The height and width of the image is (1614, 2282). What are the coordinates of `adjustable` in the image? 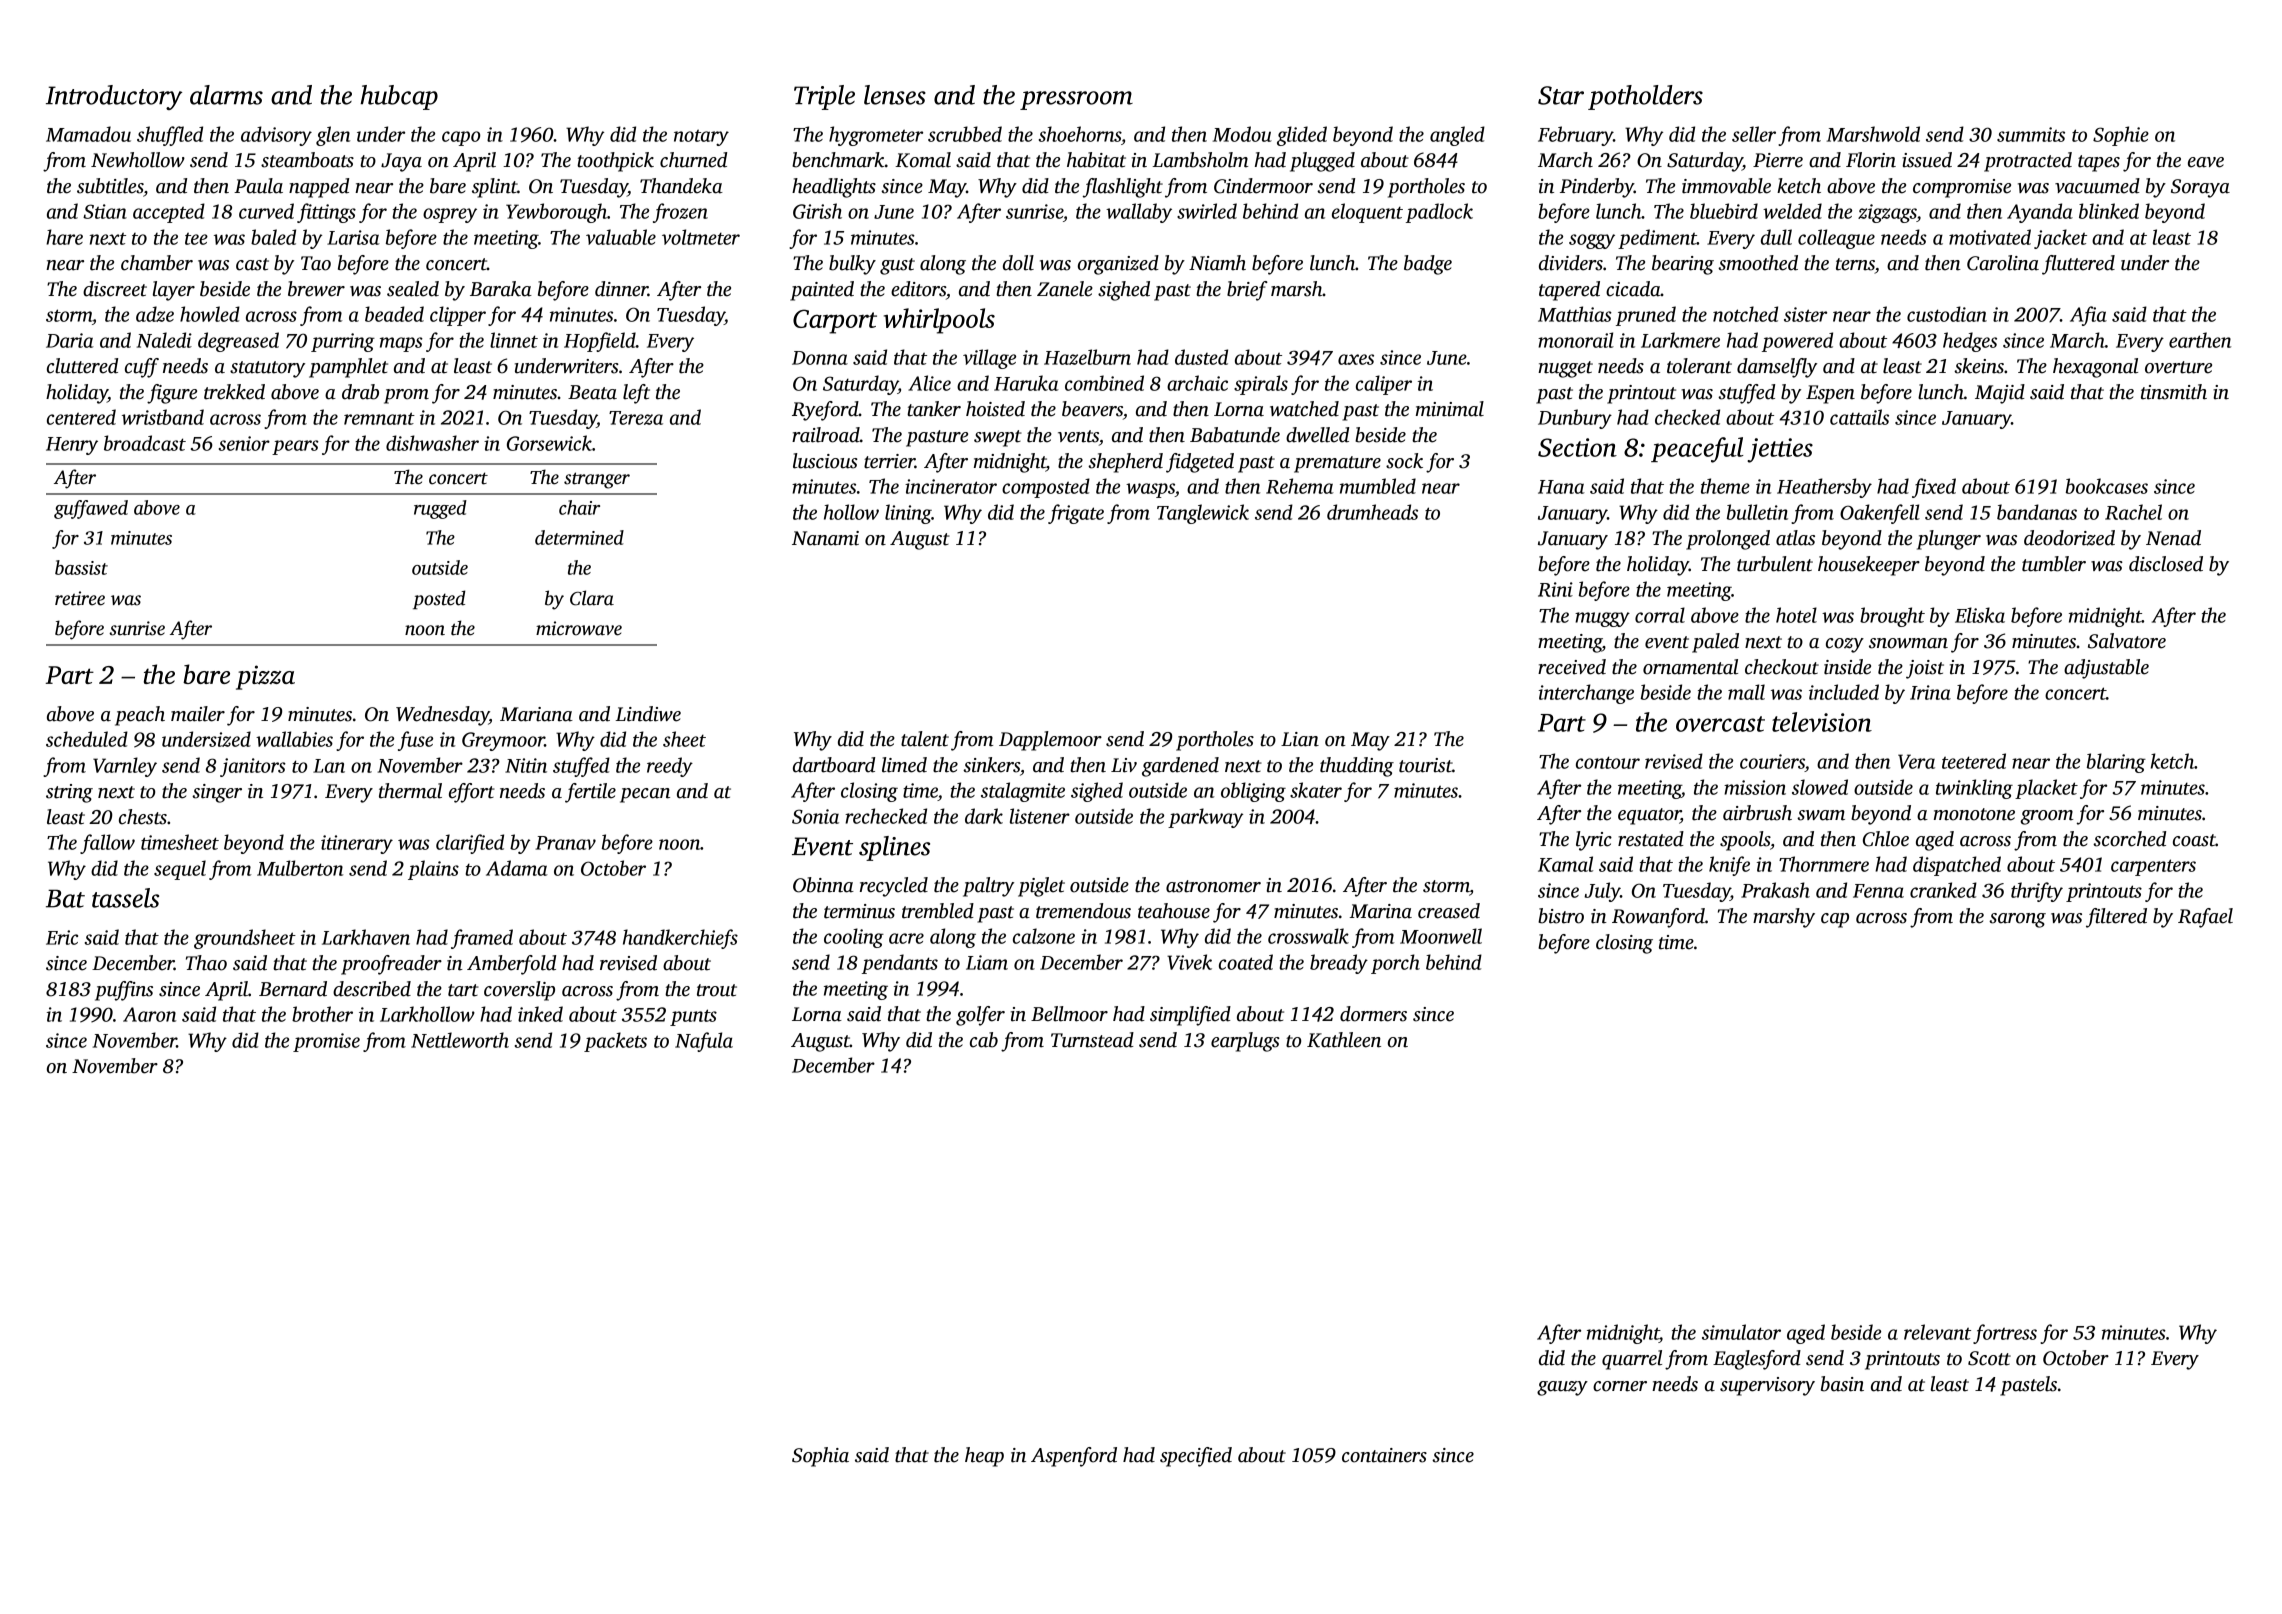 It's located at (2106, 669).
